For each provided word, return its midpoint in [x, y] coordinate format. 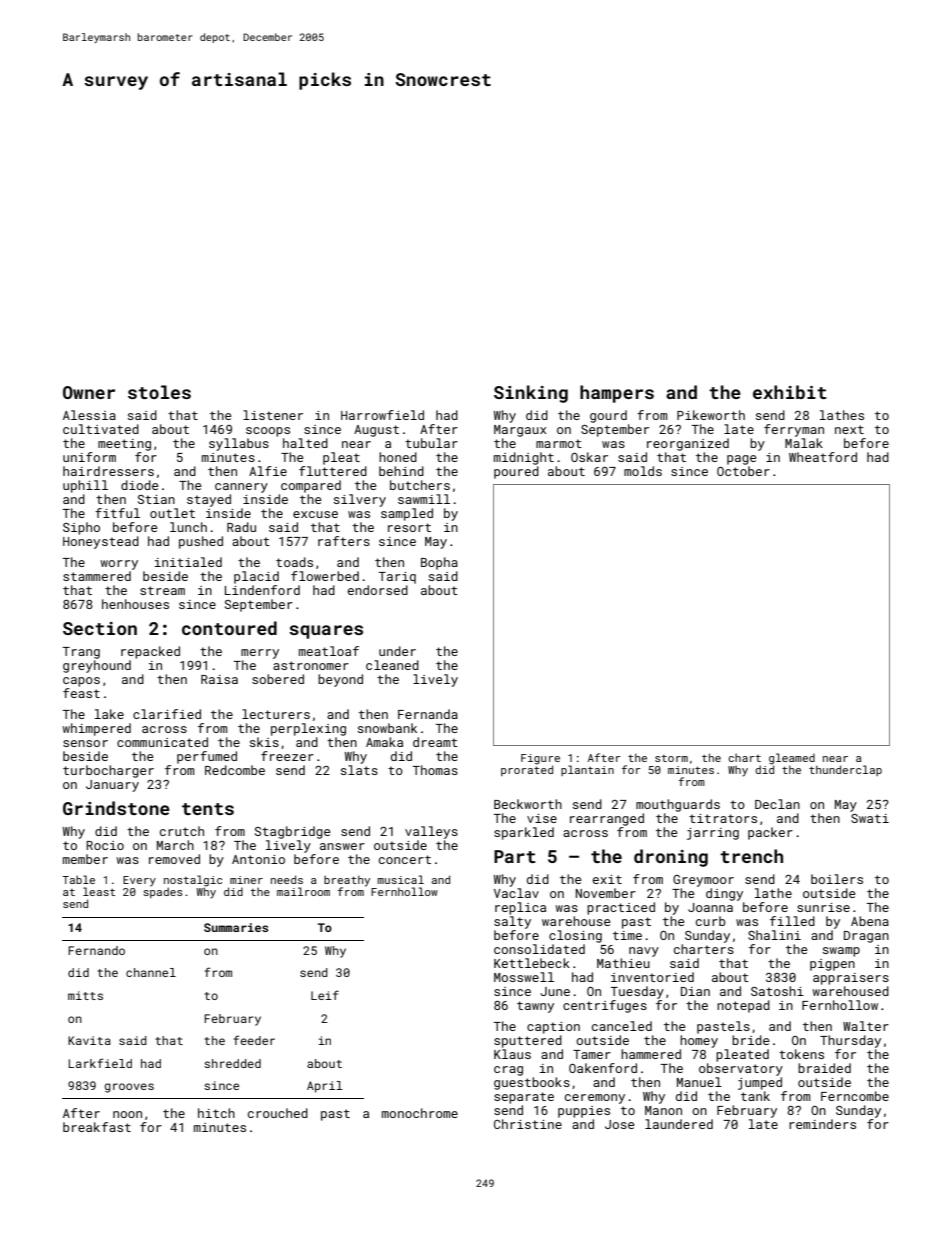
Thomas [435, 770]
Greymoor [703, 881]
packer [770, 833]
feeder [254, 1040]
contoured [229, 628]
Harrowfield [382, 415]
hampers [617, 394]
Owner [89, 392]
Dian [695, 991]
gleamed [792, 759]
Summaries [236, 927]
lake [109, 714]
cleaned [392, 665]
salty [512, 922]
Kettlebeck [532, 963]
